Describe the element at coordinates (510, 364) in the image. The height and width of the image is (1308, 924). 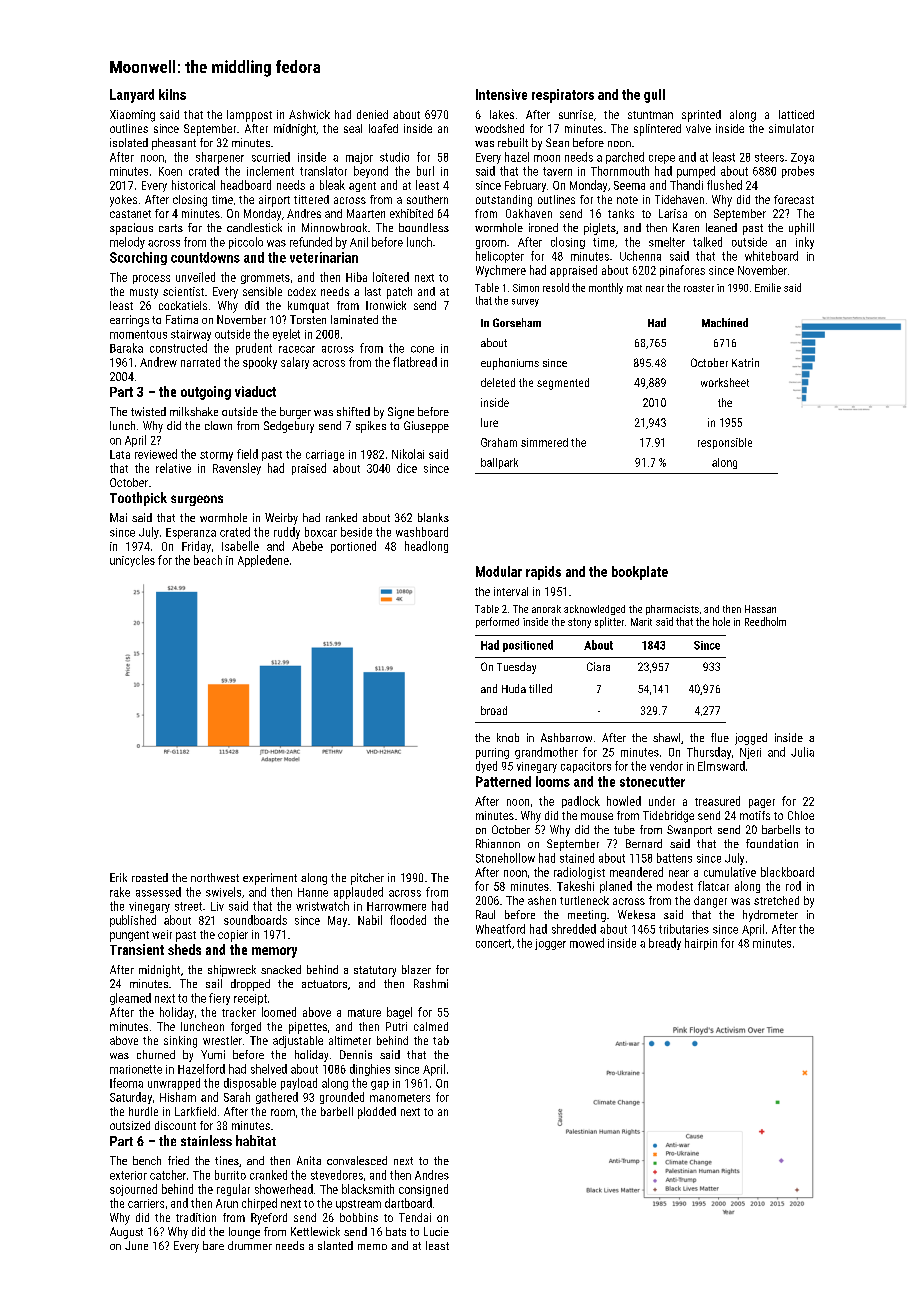
I see `euphoniums` at that location.
